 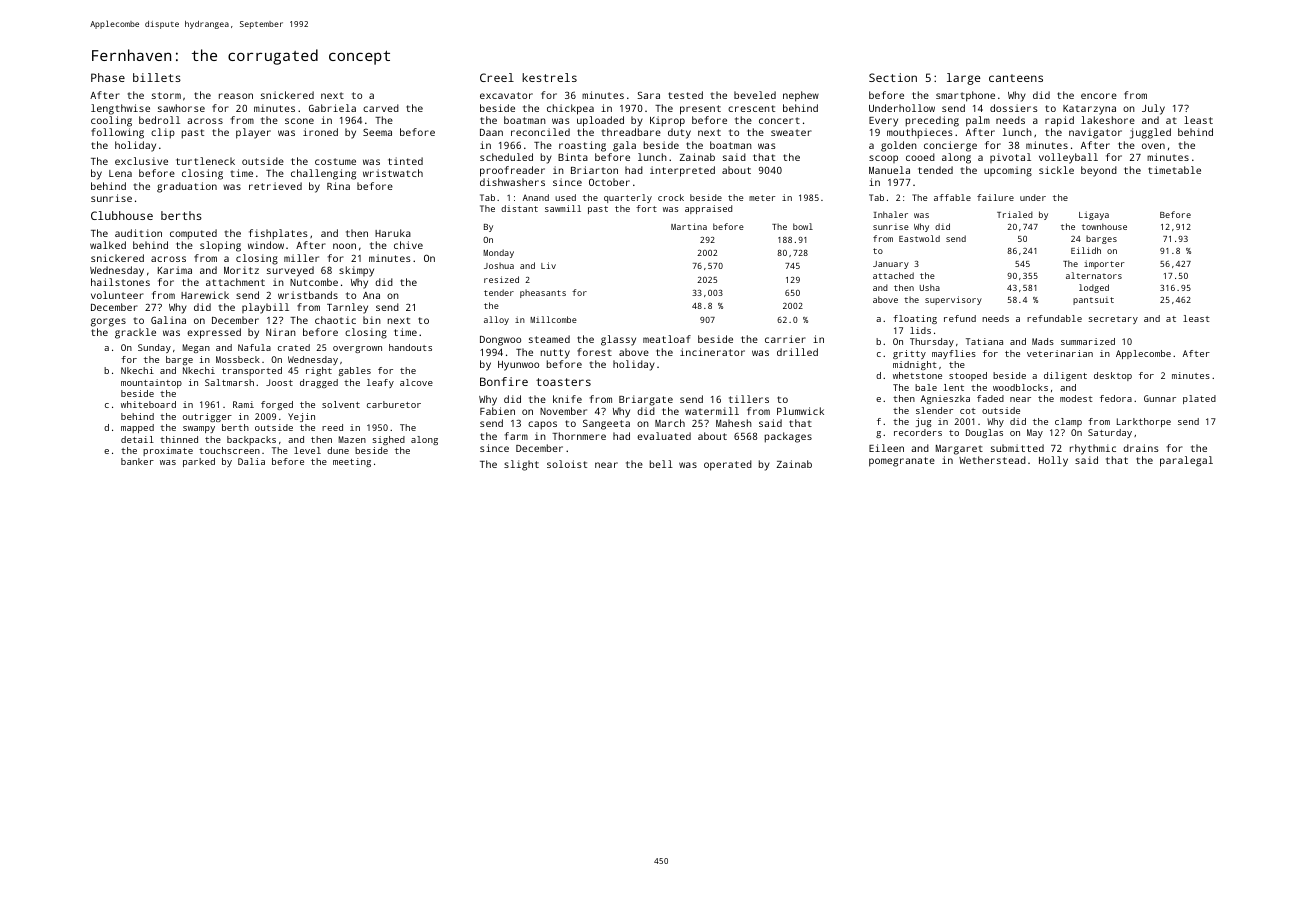 What do you see at coordinates (893, 77) in the screenshot?
I see `Section` at bounding box center [893, 77].
